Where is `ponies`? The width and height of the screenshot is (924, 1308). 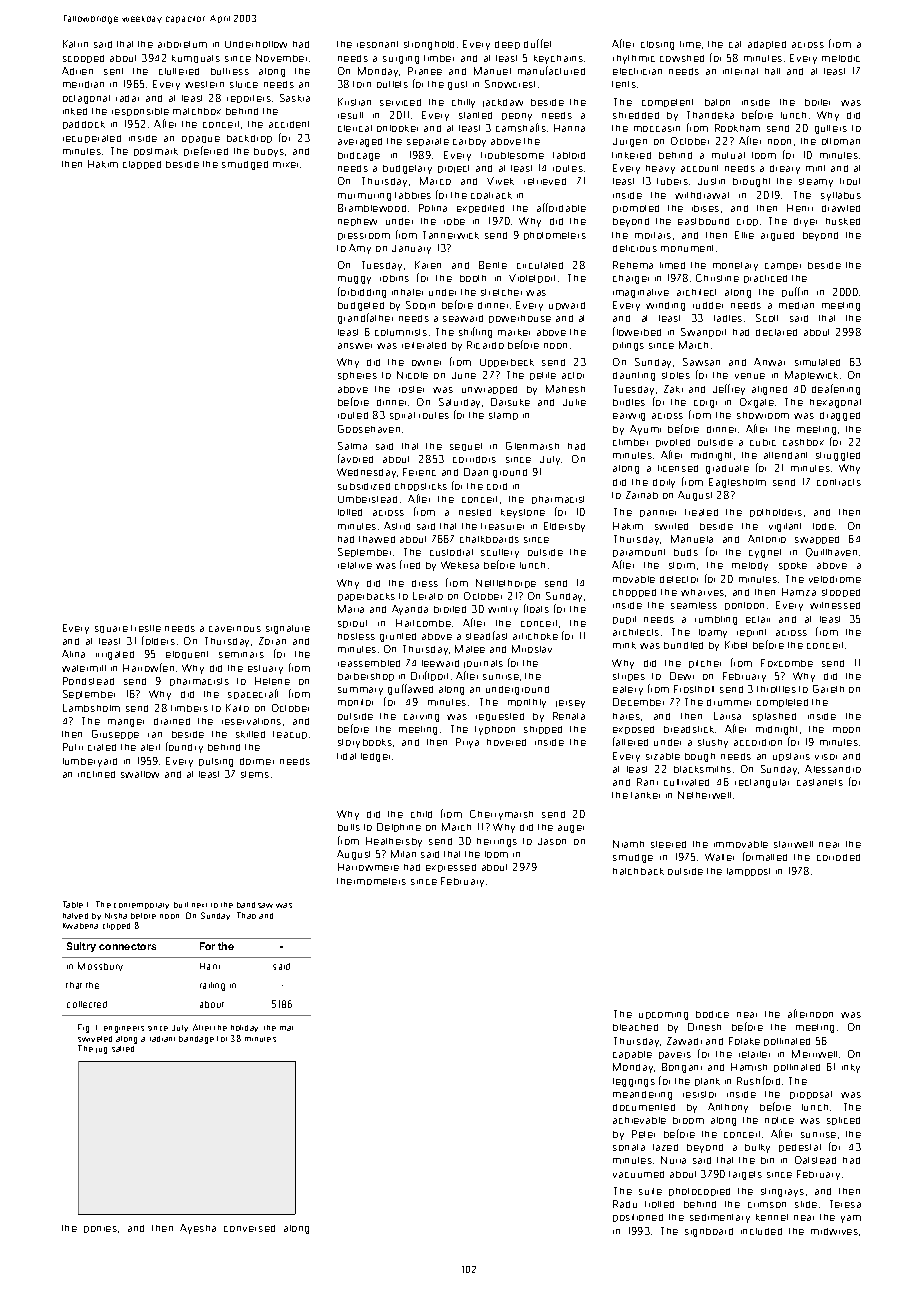 ponies is located at coordinates (100, 1229).
